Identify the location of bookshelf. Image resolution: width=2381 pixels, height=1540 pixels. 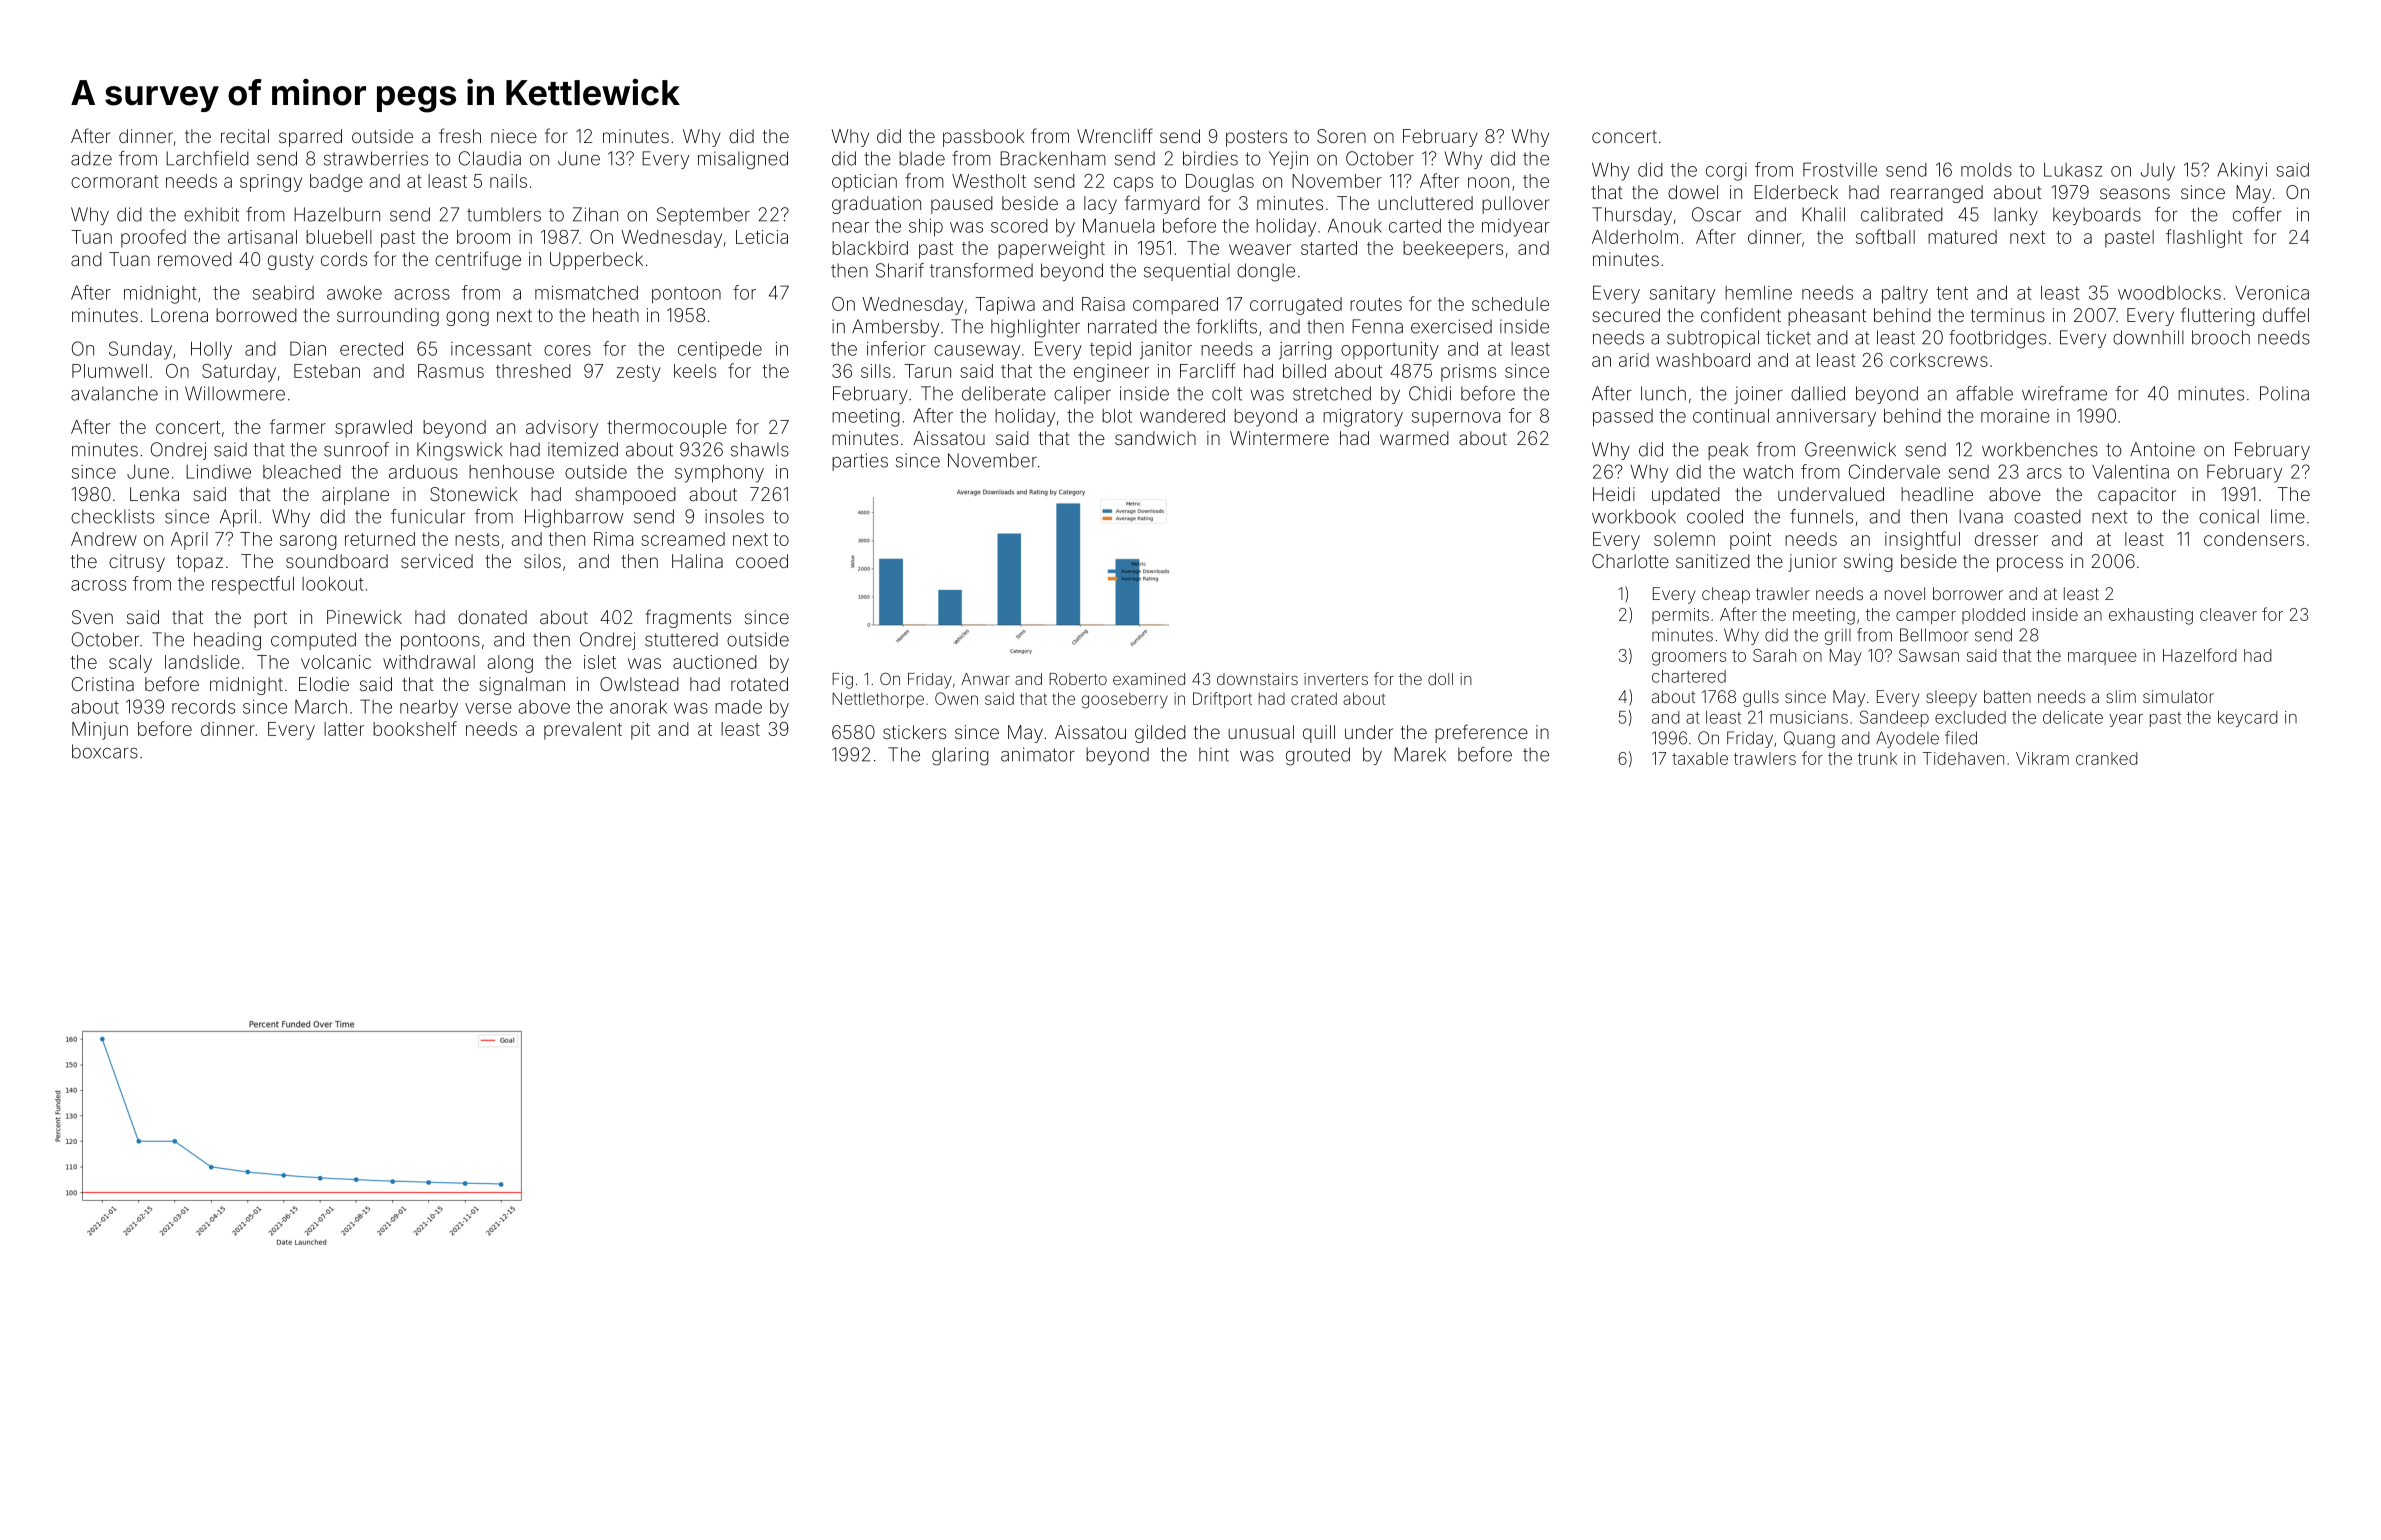
(415, 728).
